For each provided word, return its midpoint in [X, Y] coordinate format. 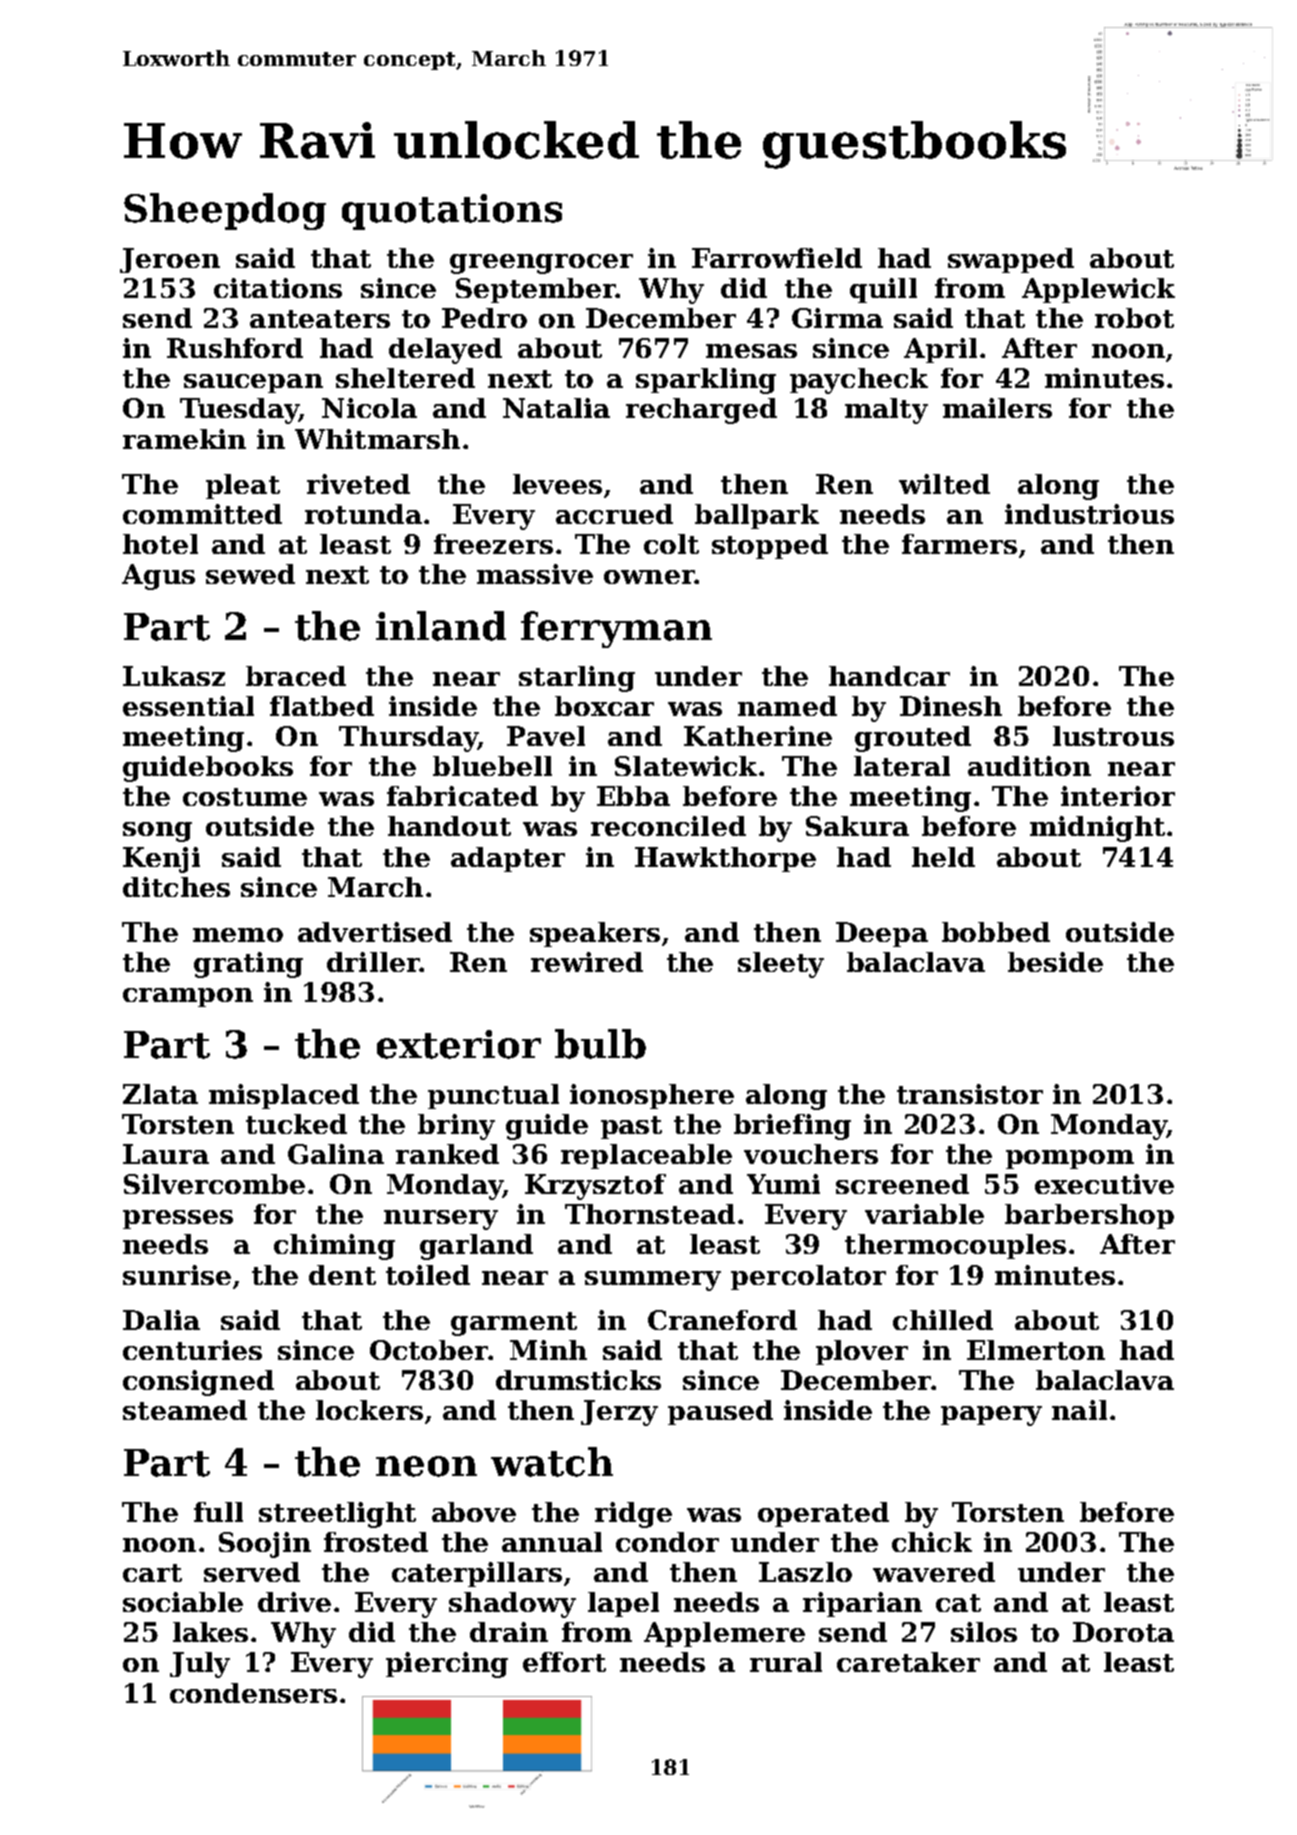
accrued [614, 514]
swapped [1011, 260]
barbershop [1089, 1216]
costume [245, 797]
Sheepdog [225, 211]
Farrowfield [777, 258]
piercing [447, 1665]
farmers [959, 544]
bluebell [492, 766]
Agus [158, 577]
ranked [447, 1154]
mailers [997, 408]
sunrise [177, 1275]
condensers [253, 1693]
